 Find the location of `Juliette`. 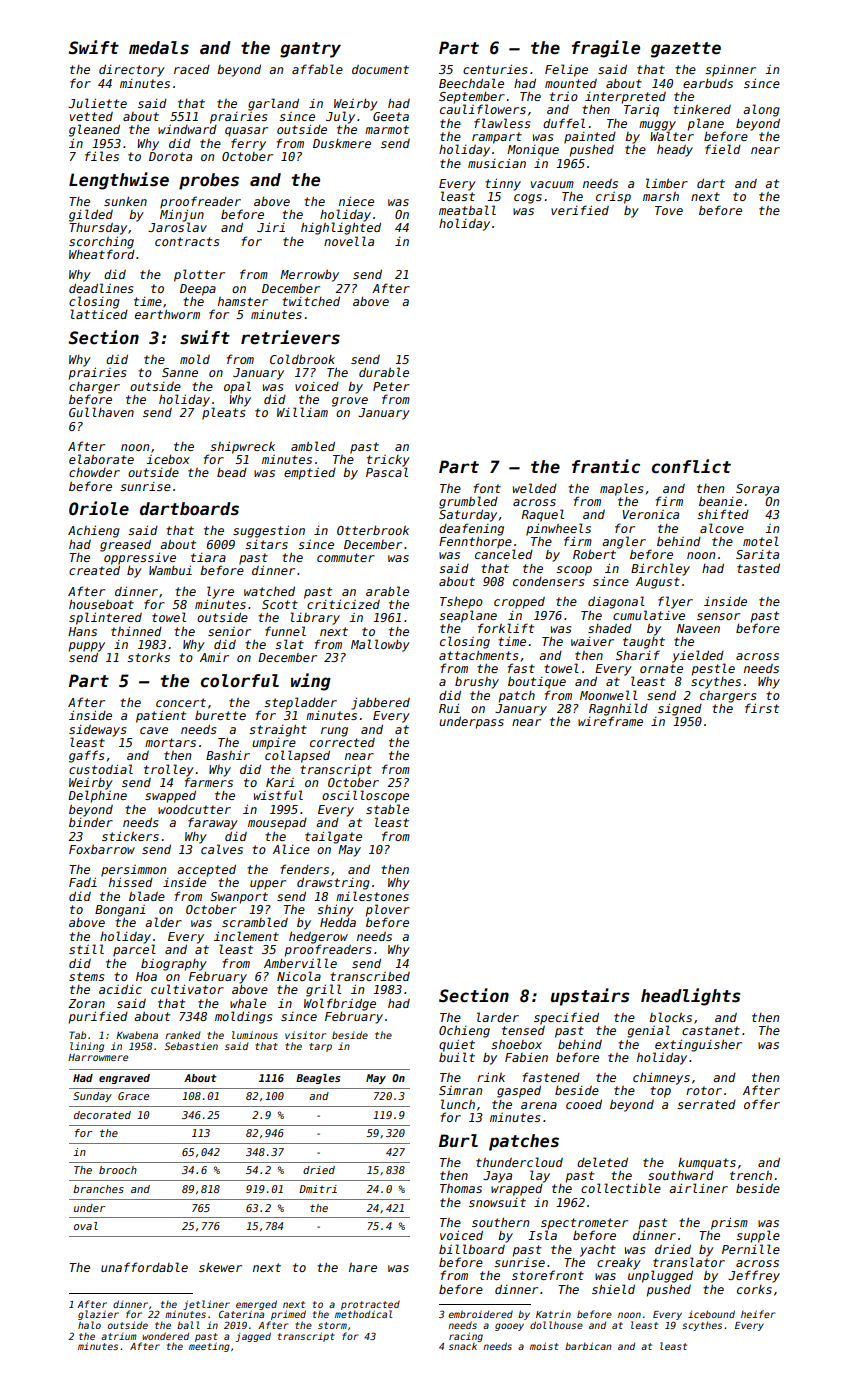

Juliette is located at coordinates (97, 103).
